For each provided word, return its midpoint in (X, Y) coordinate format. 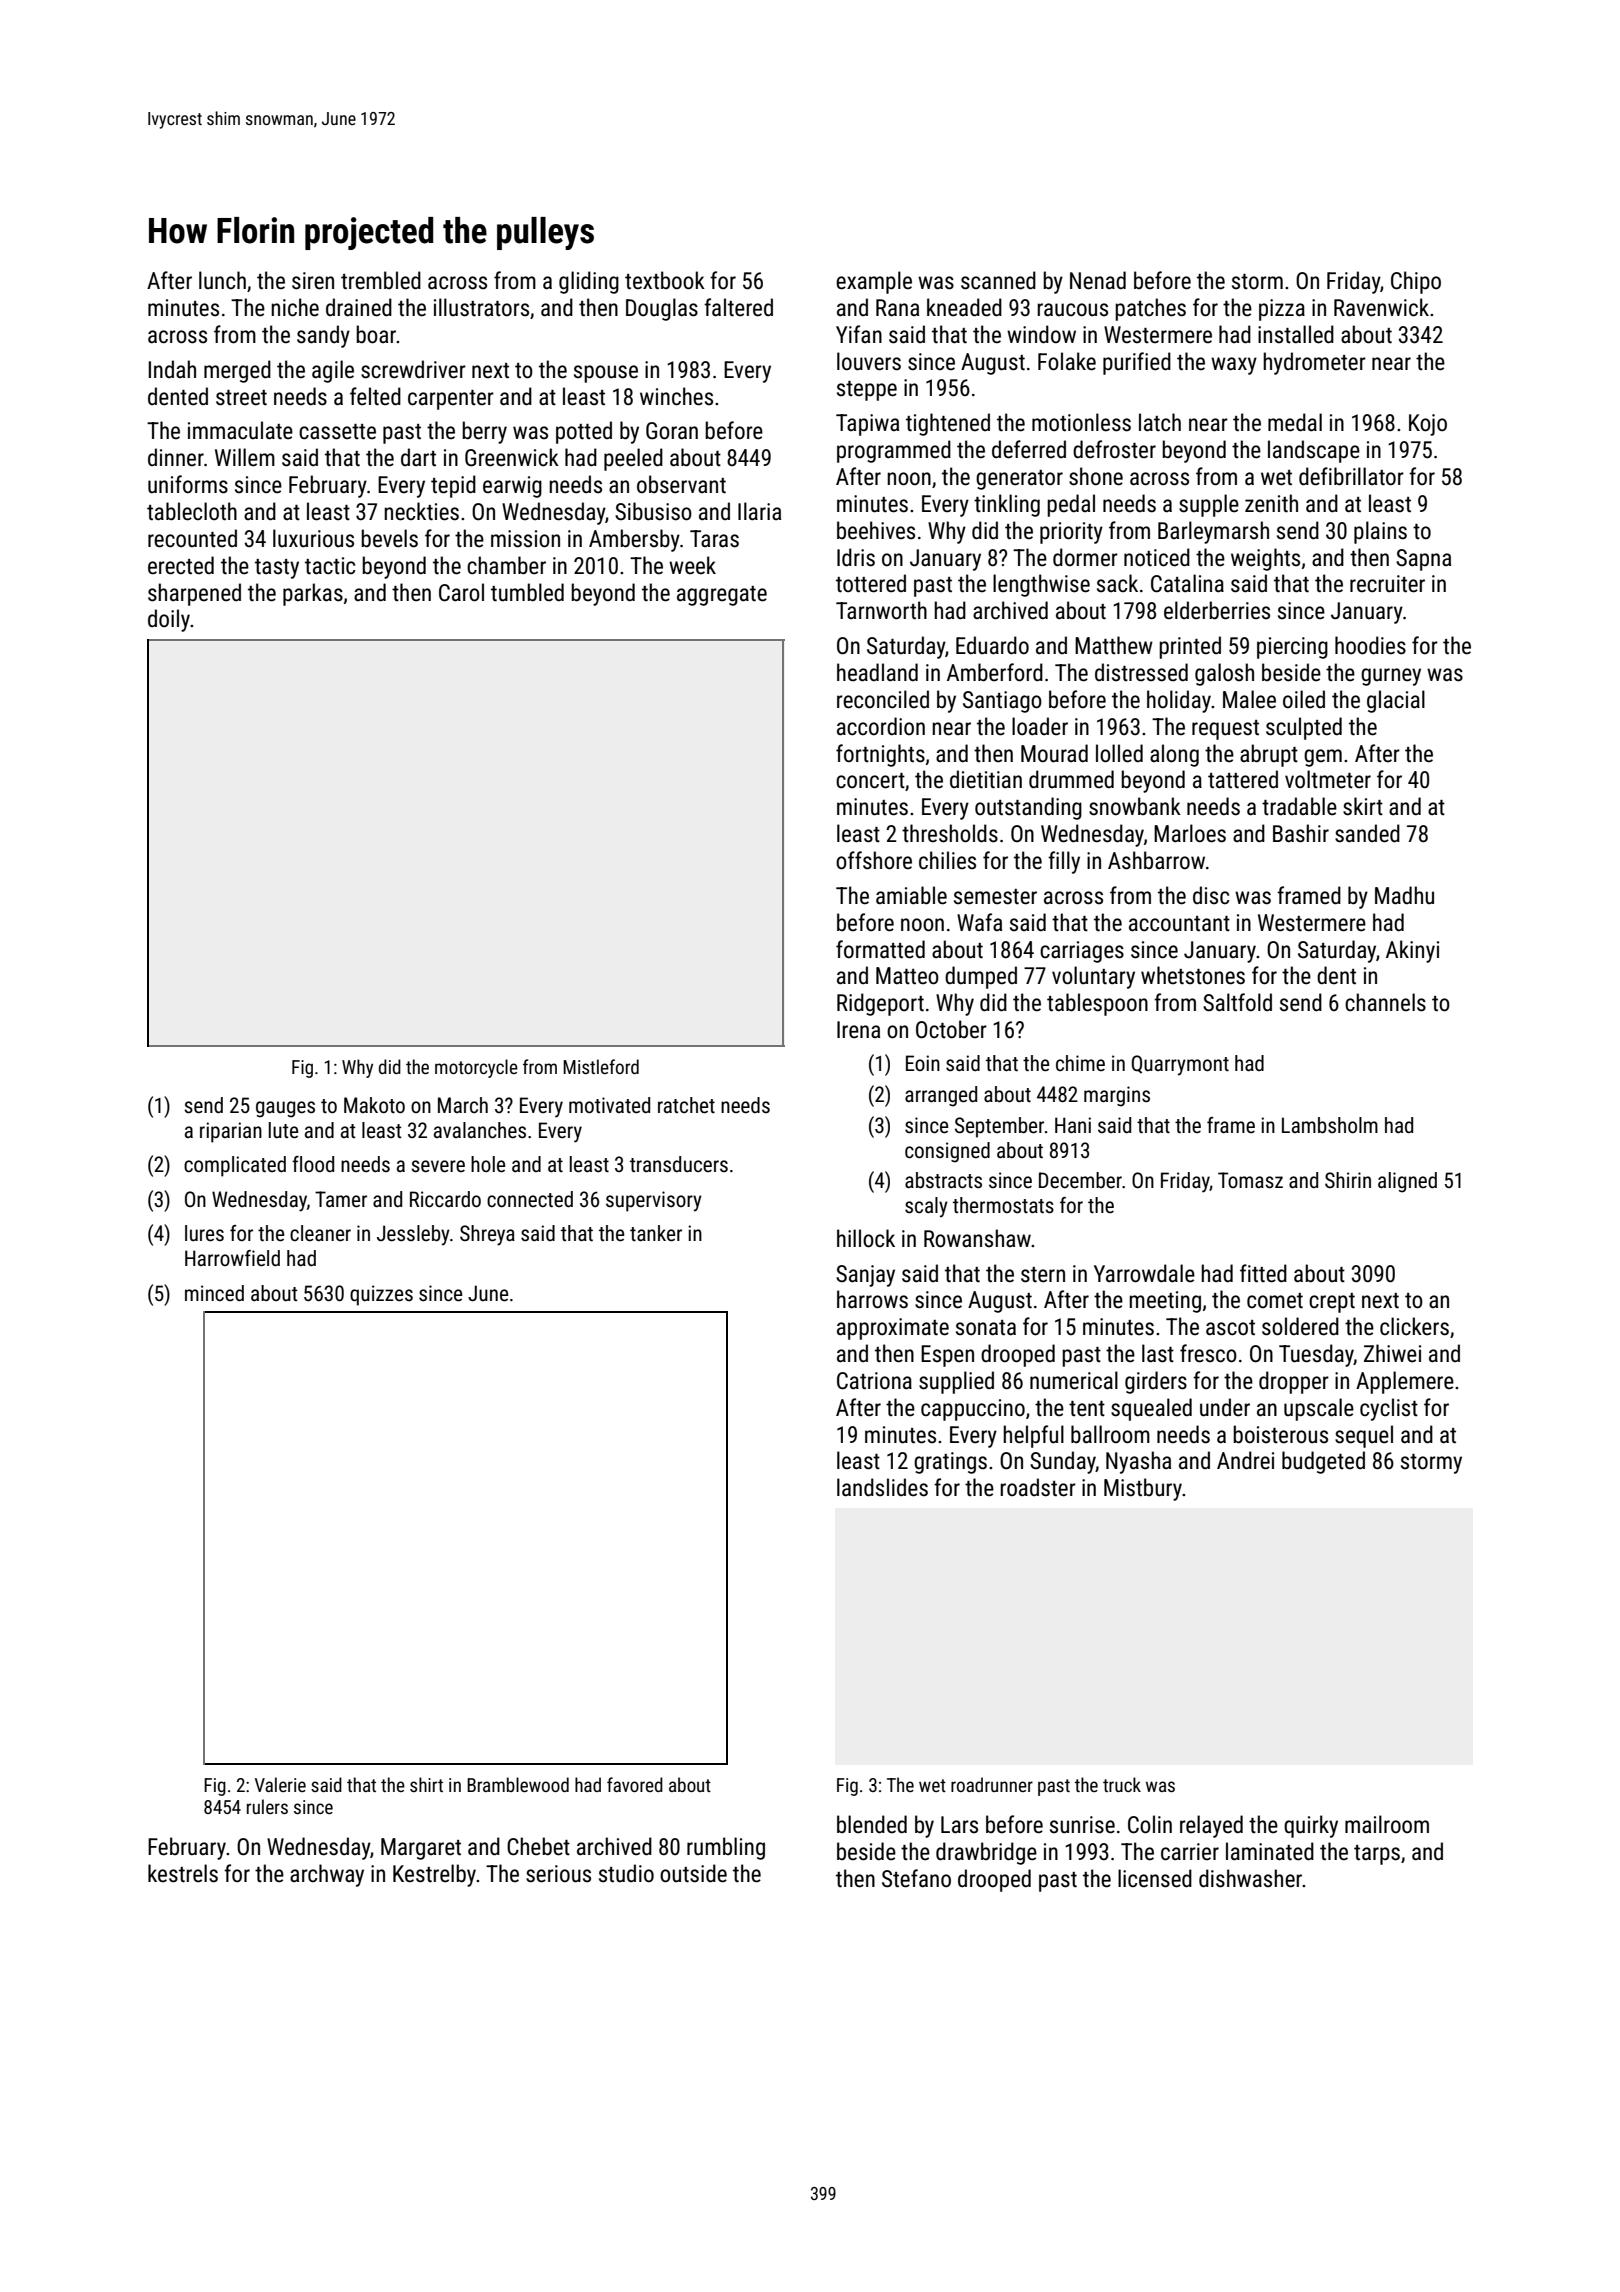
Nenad (1098, 280)
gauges (285, 1109)
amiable (911, 895)
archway (327, 1875)
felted (375, 396)
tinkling (1007, 505)
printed (1190, 647)
